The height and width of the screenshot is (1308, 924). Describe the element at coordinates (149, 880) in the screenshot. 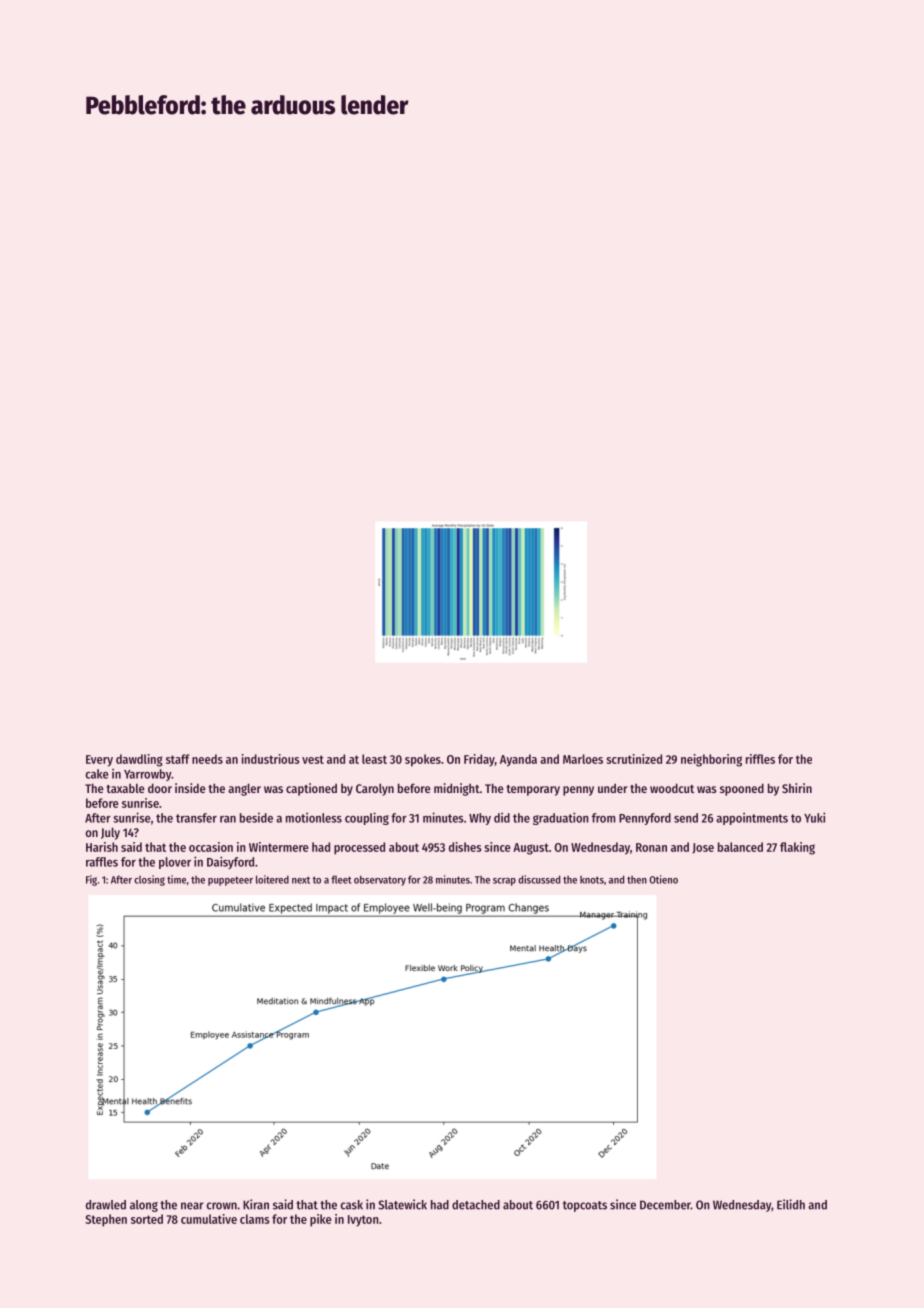

I see `closing` at that location.
